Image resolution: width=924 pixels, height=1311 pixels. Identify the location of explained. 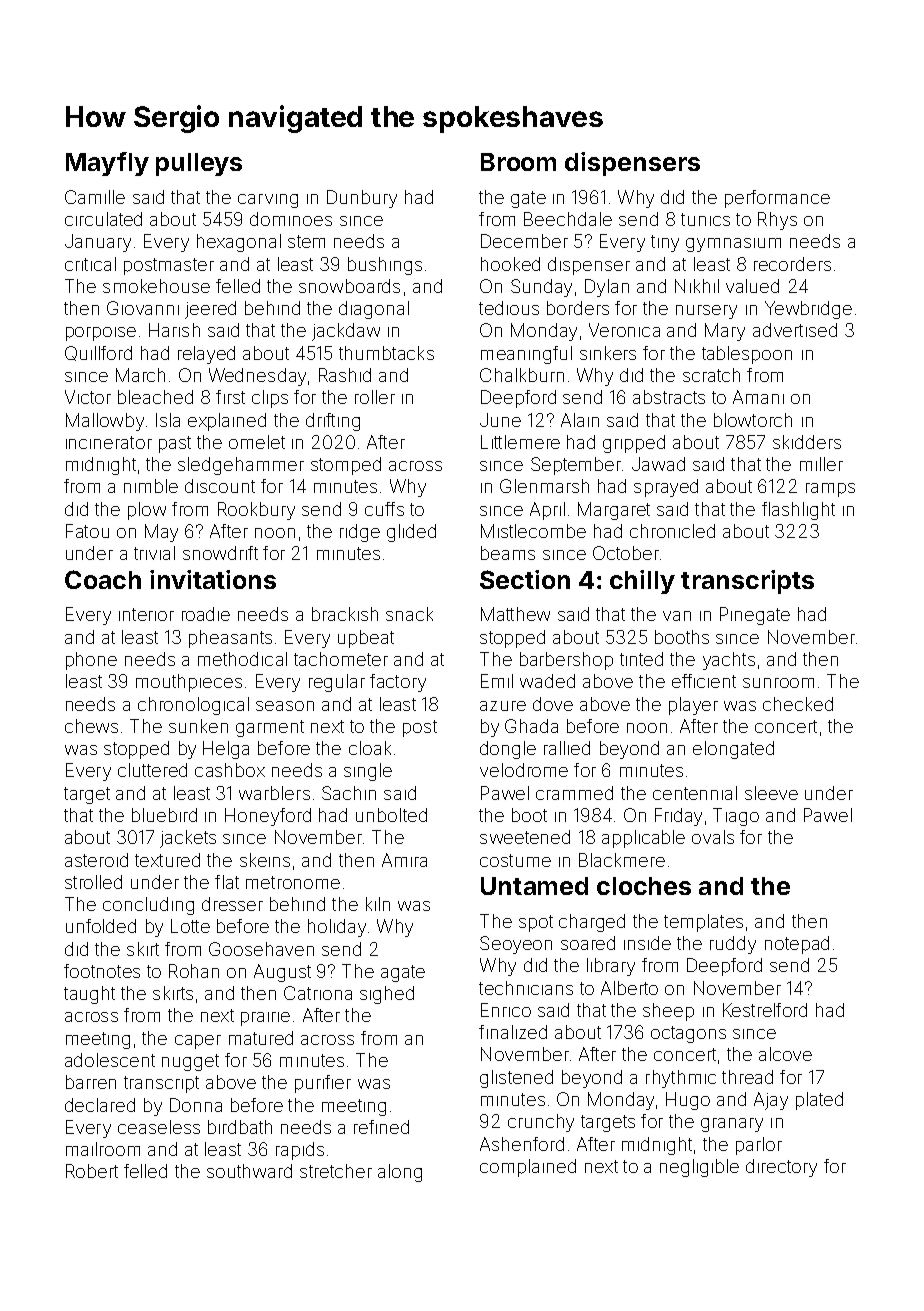
(227, 422).
